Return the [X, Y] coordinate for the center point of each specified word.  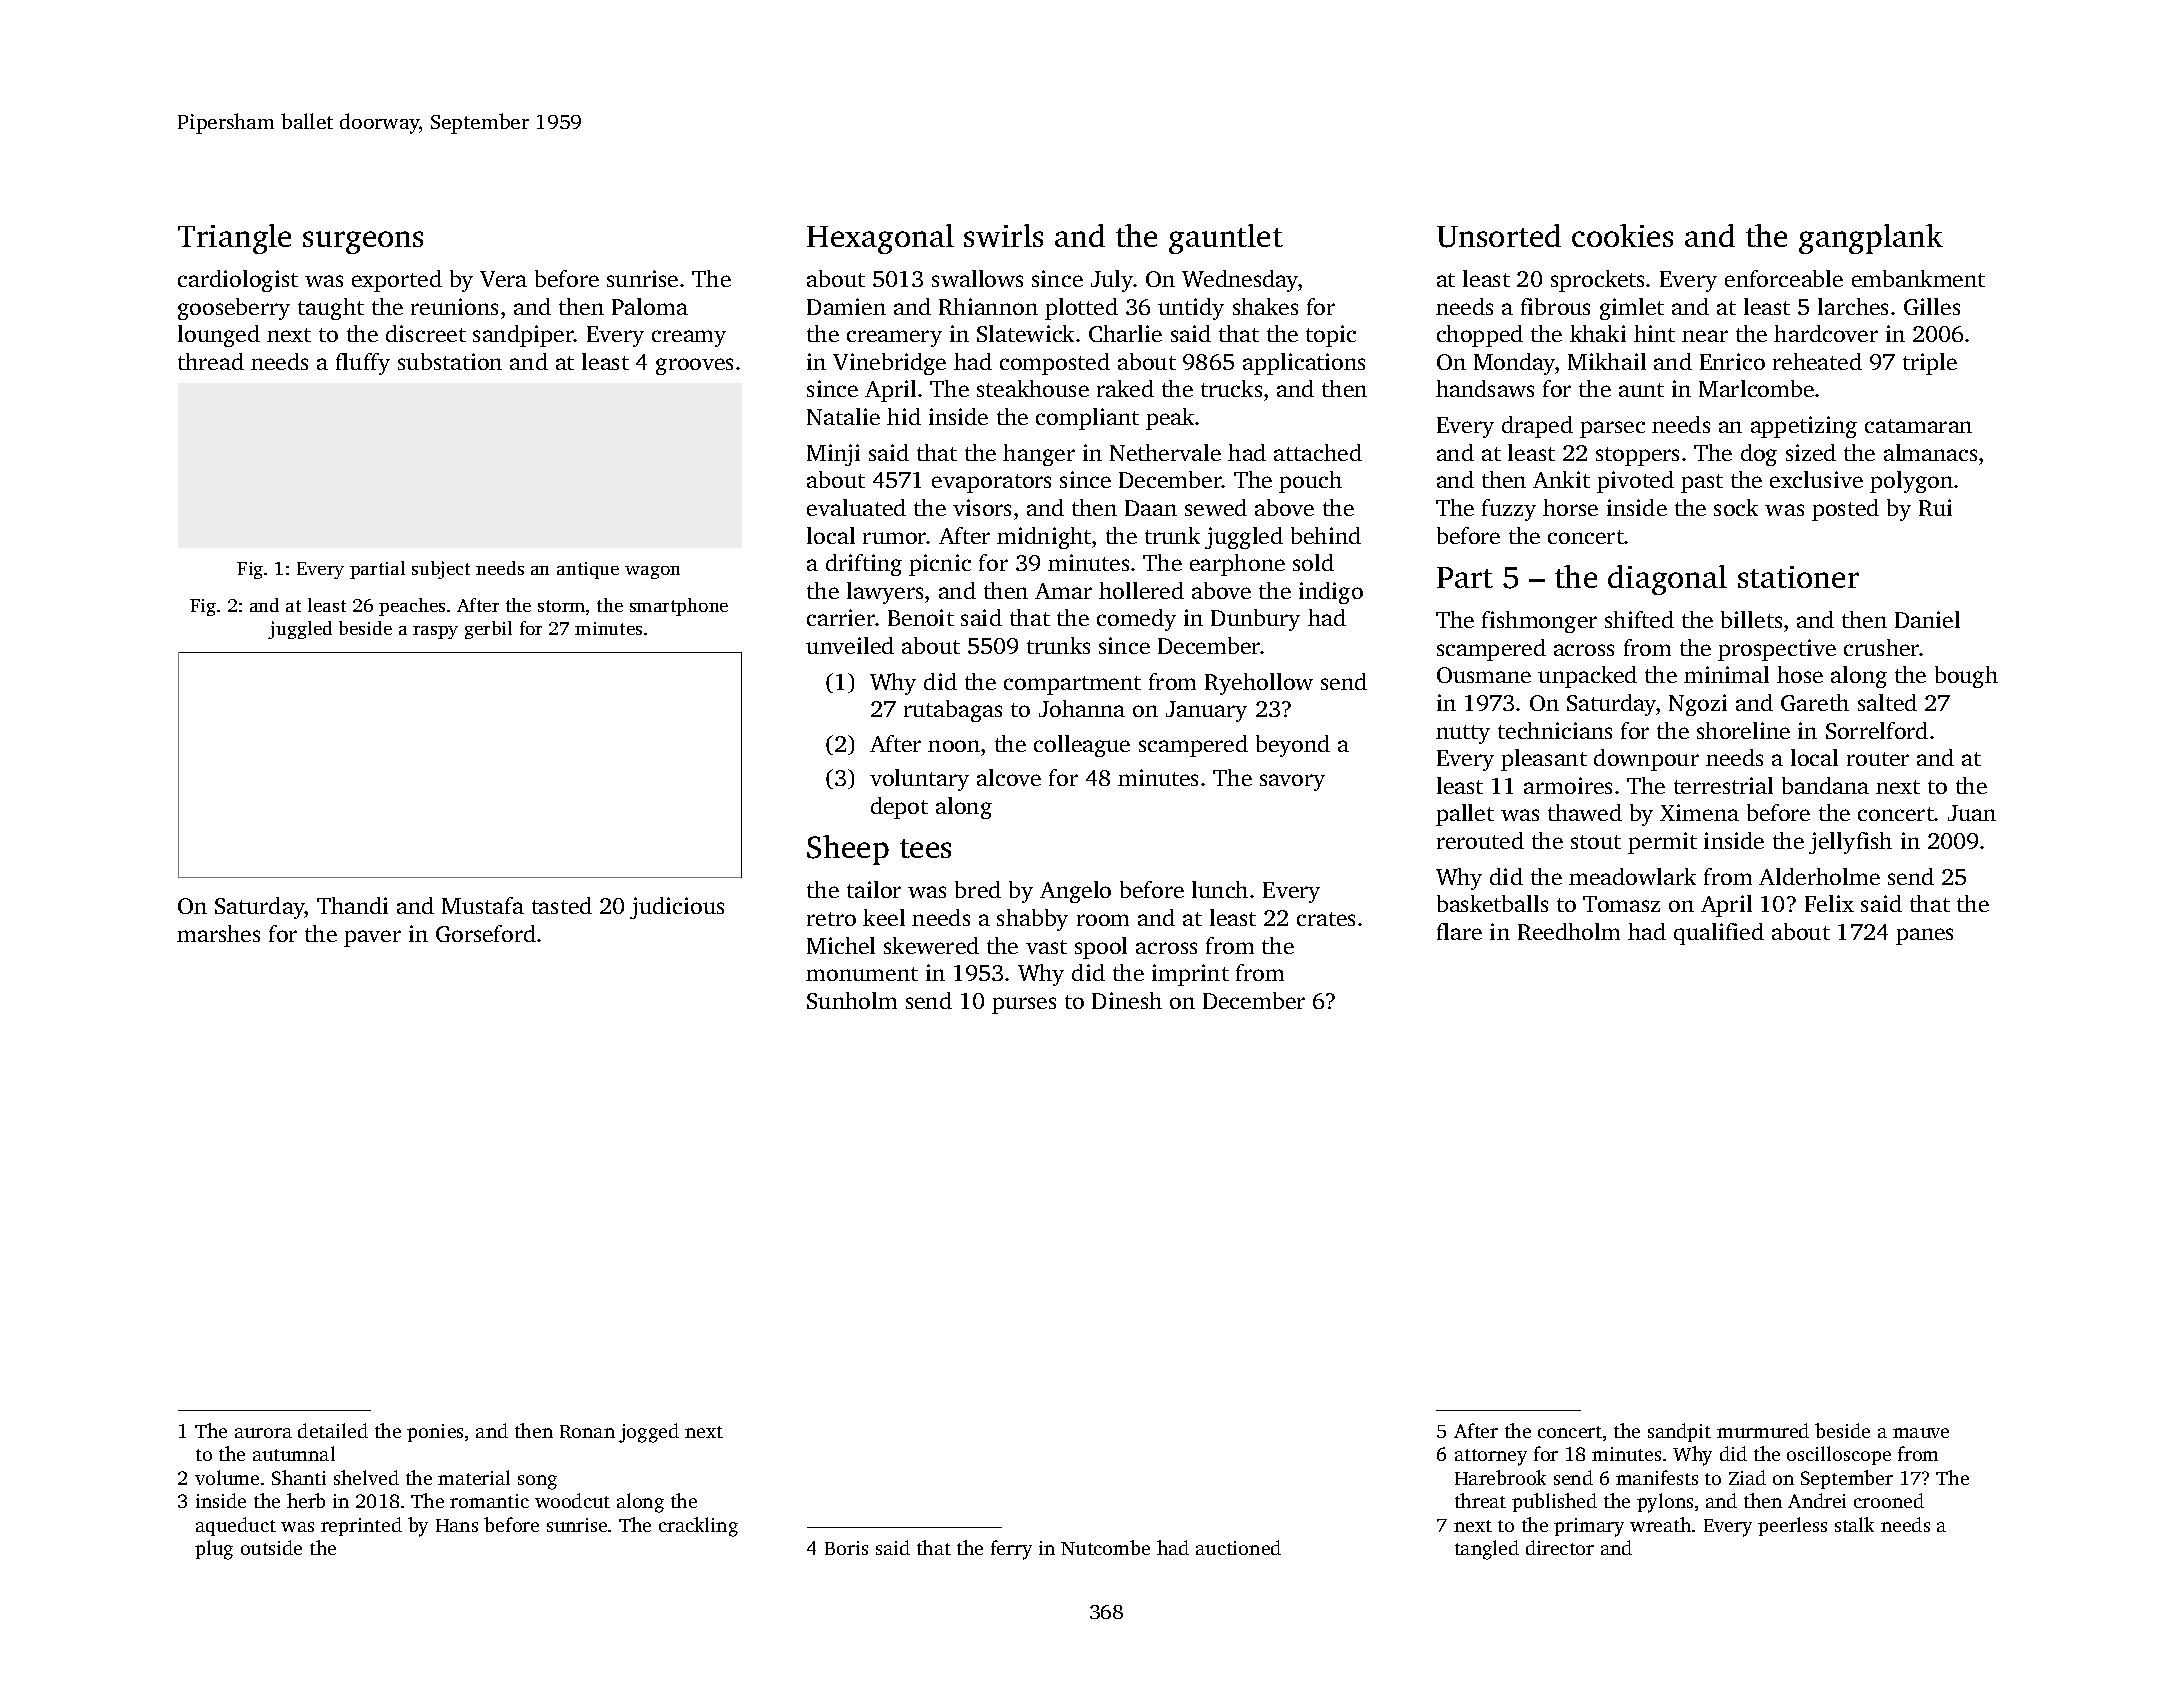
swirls [1003, 235]
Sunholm [852, 1000]
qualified [1719, 934]
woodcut [572, 1500]
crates [1326, 919]
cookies [1622, 235]
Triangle [234, 239]
